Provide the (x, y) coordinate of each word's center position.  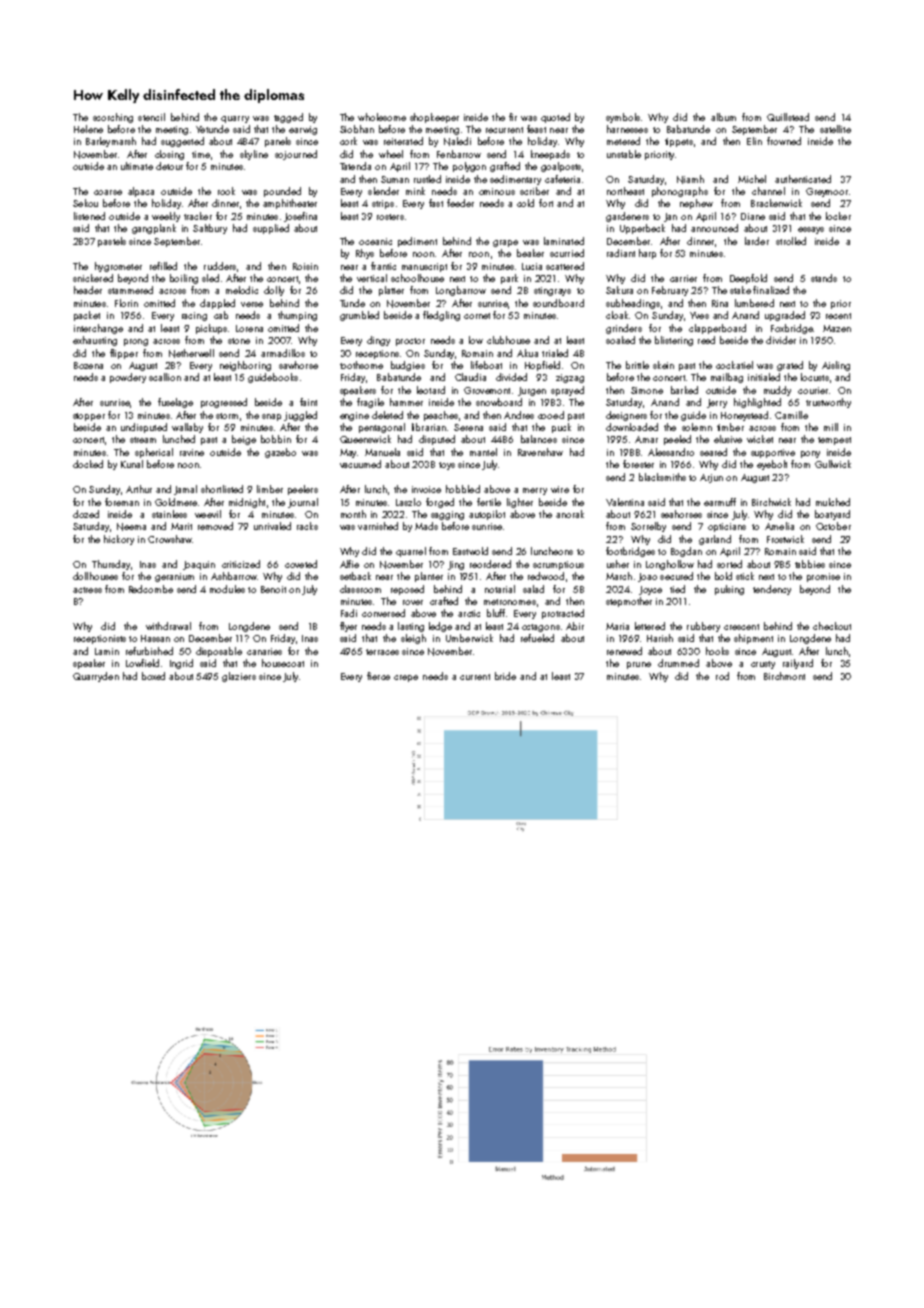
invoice (426, 489)
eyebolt (772, 465)
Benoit (273, 589)
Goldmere (176, 502)
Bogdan (686, 552)
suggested (182, 142)
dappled (217, 304)
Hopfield (542, 366)
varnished (378, 526)
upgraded (785, 316)
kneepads (550, 155)
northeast (625, 191)
